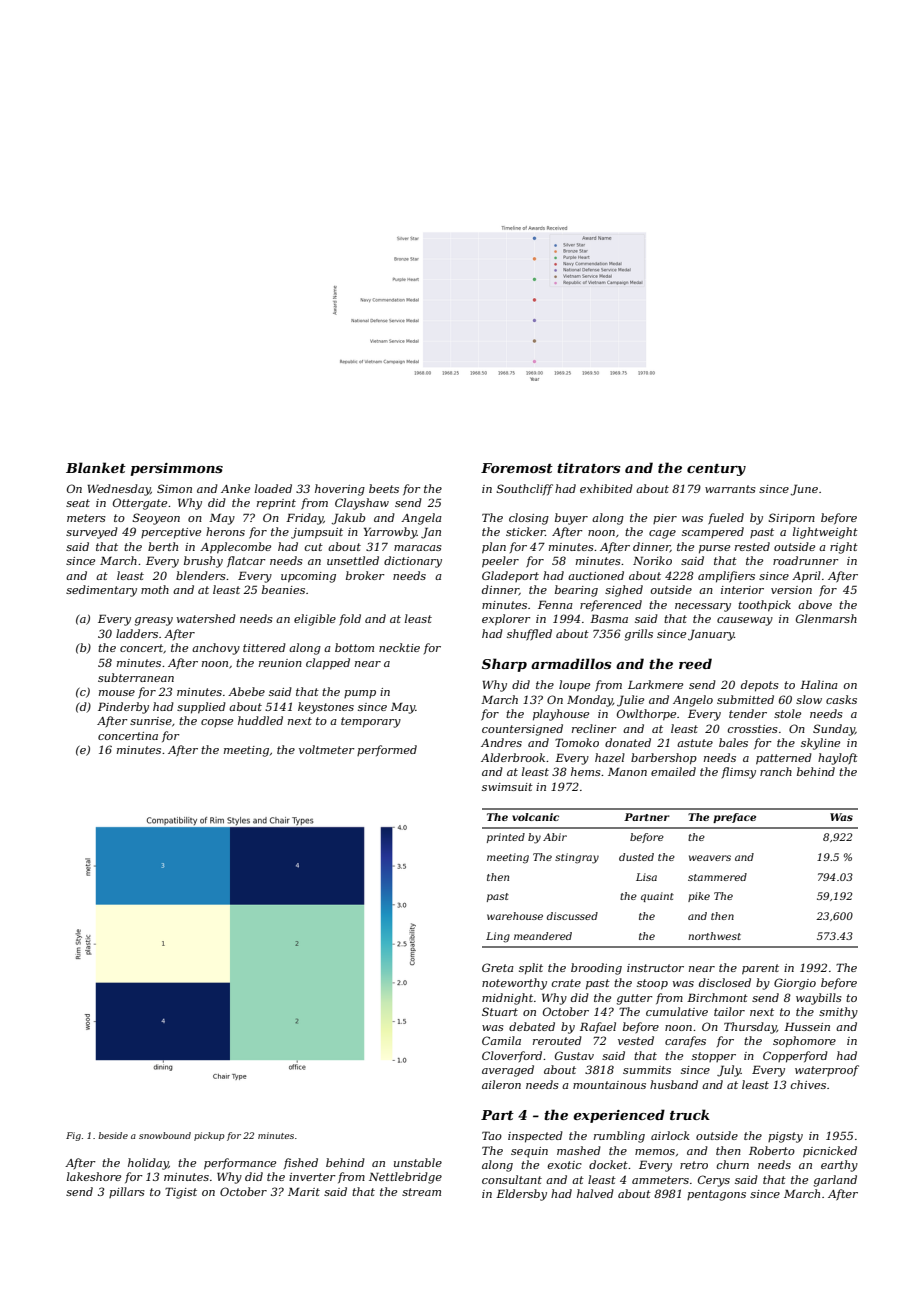  What do you see at coordinates (506, 838) in the document?
I see `printed` at bounding box center [506, 838].
